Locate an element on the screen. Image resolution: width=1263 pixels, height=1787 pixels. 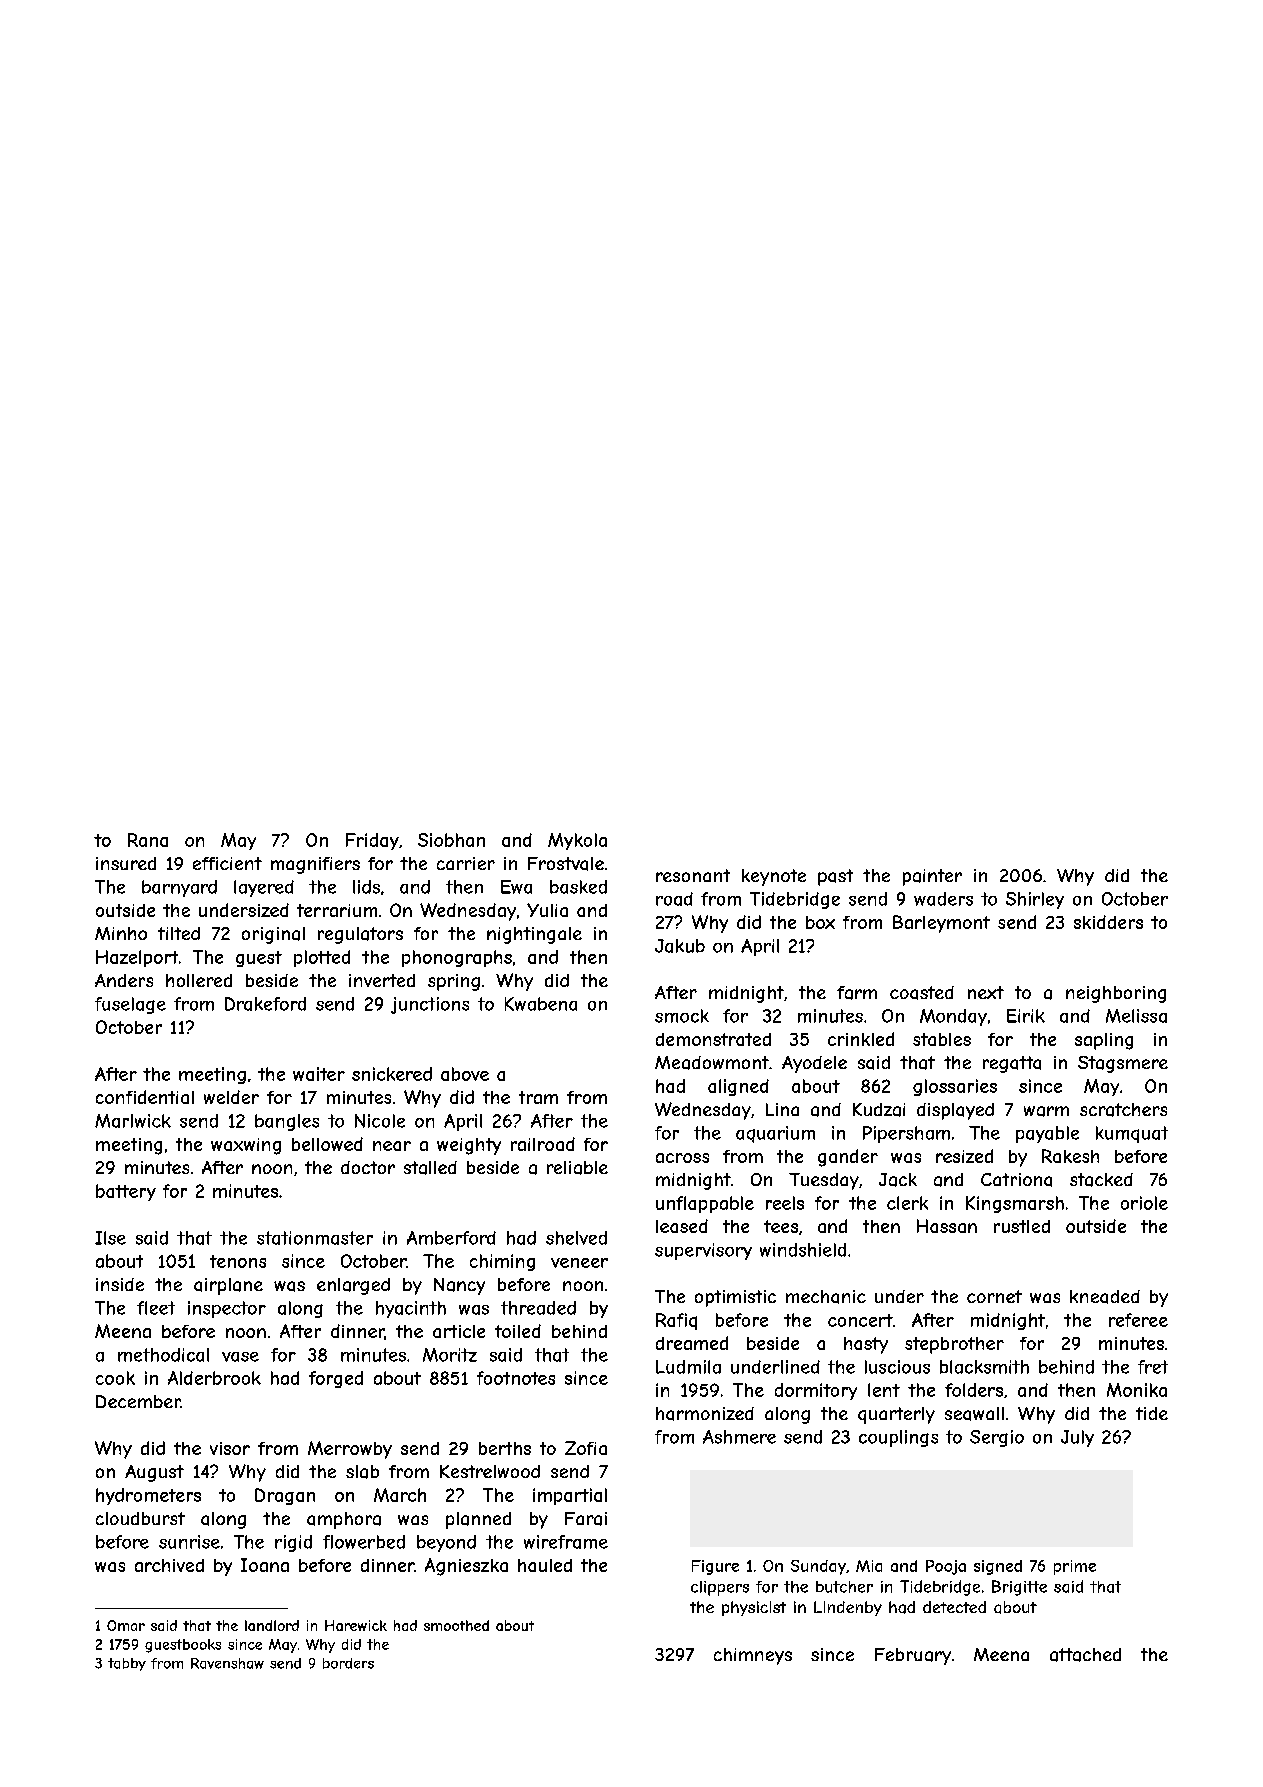
Omar is located at coordinates (126, 1625).
